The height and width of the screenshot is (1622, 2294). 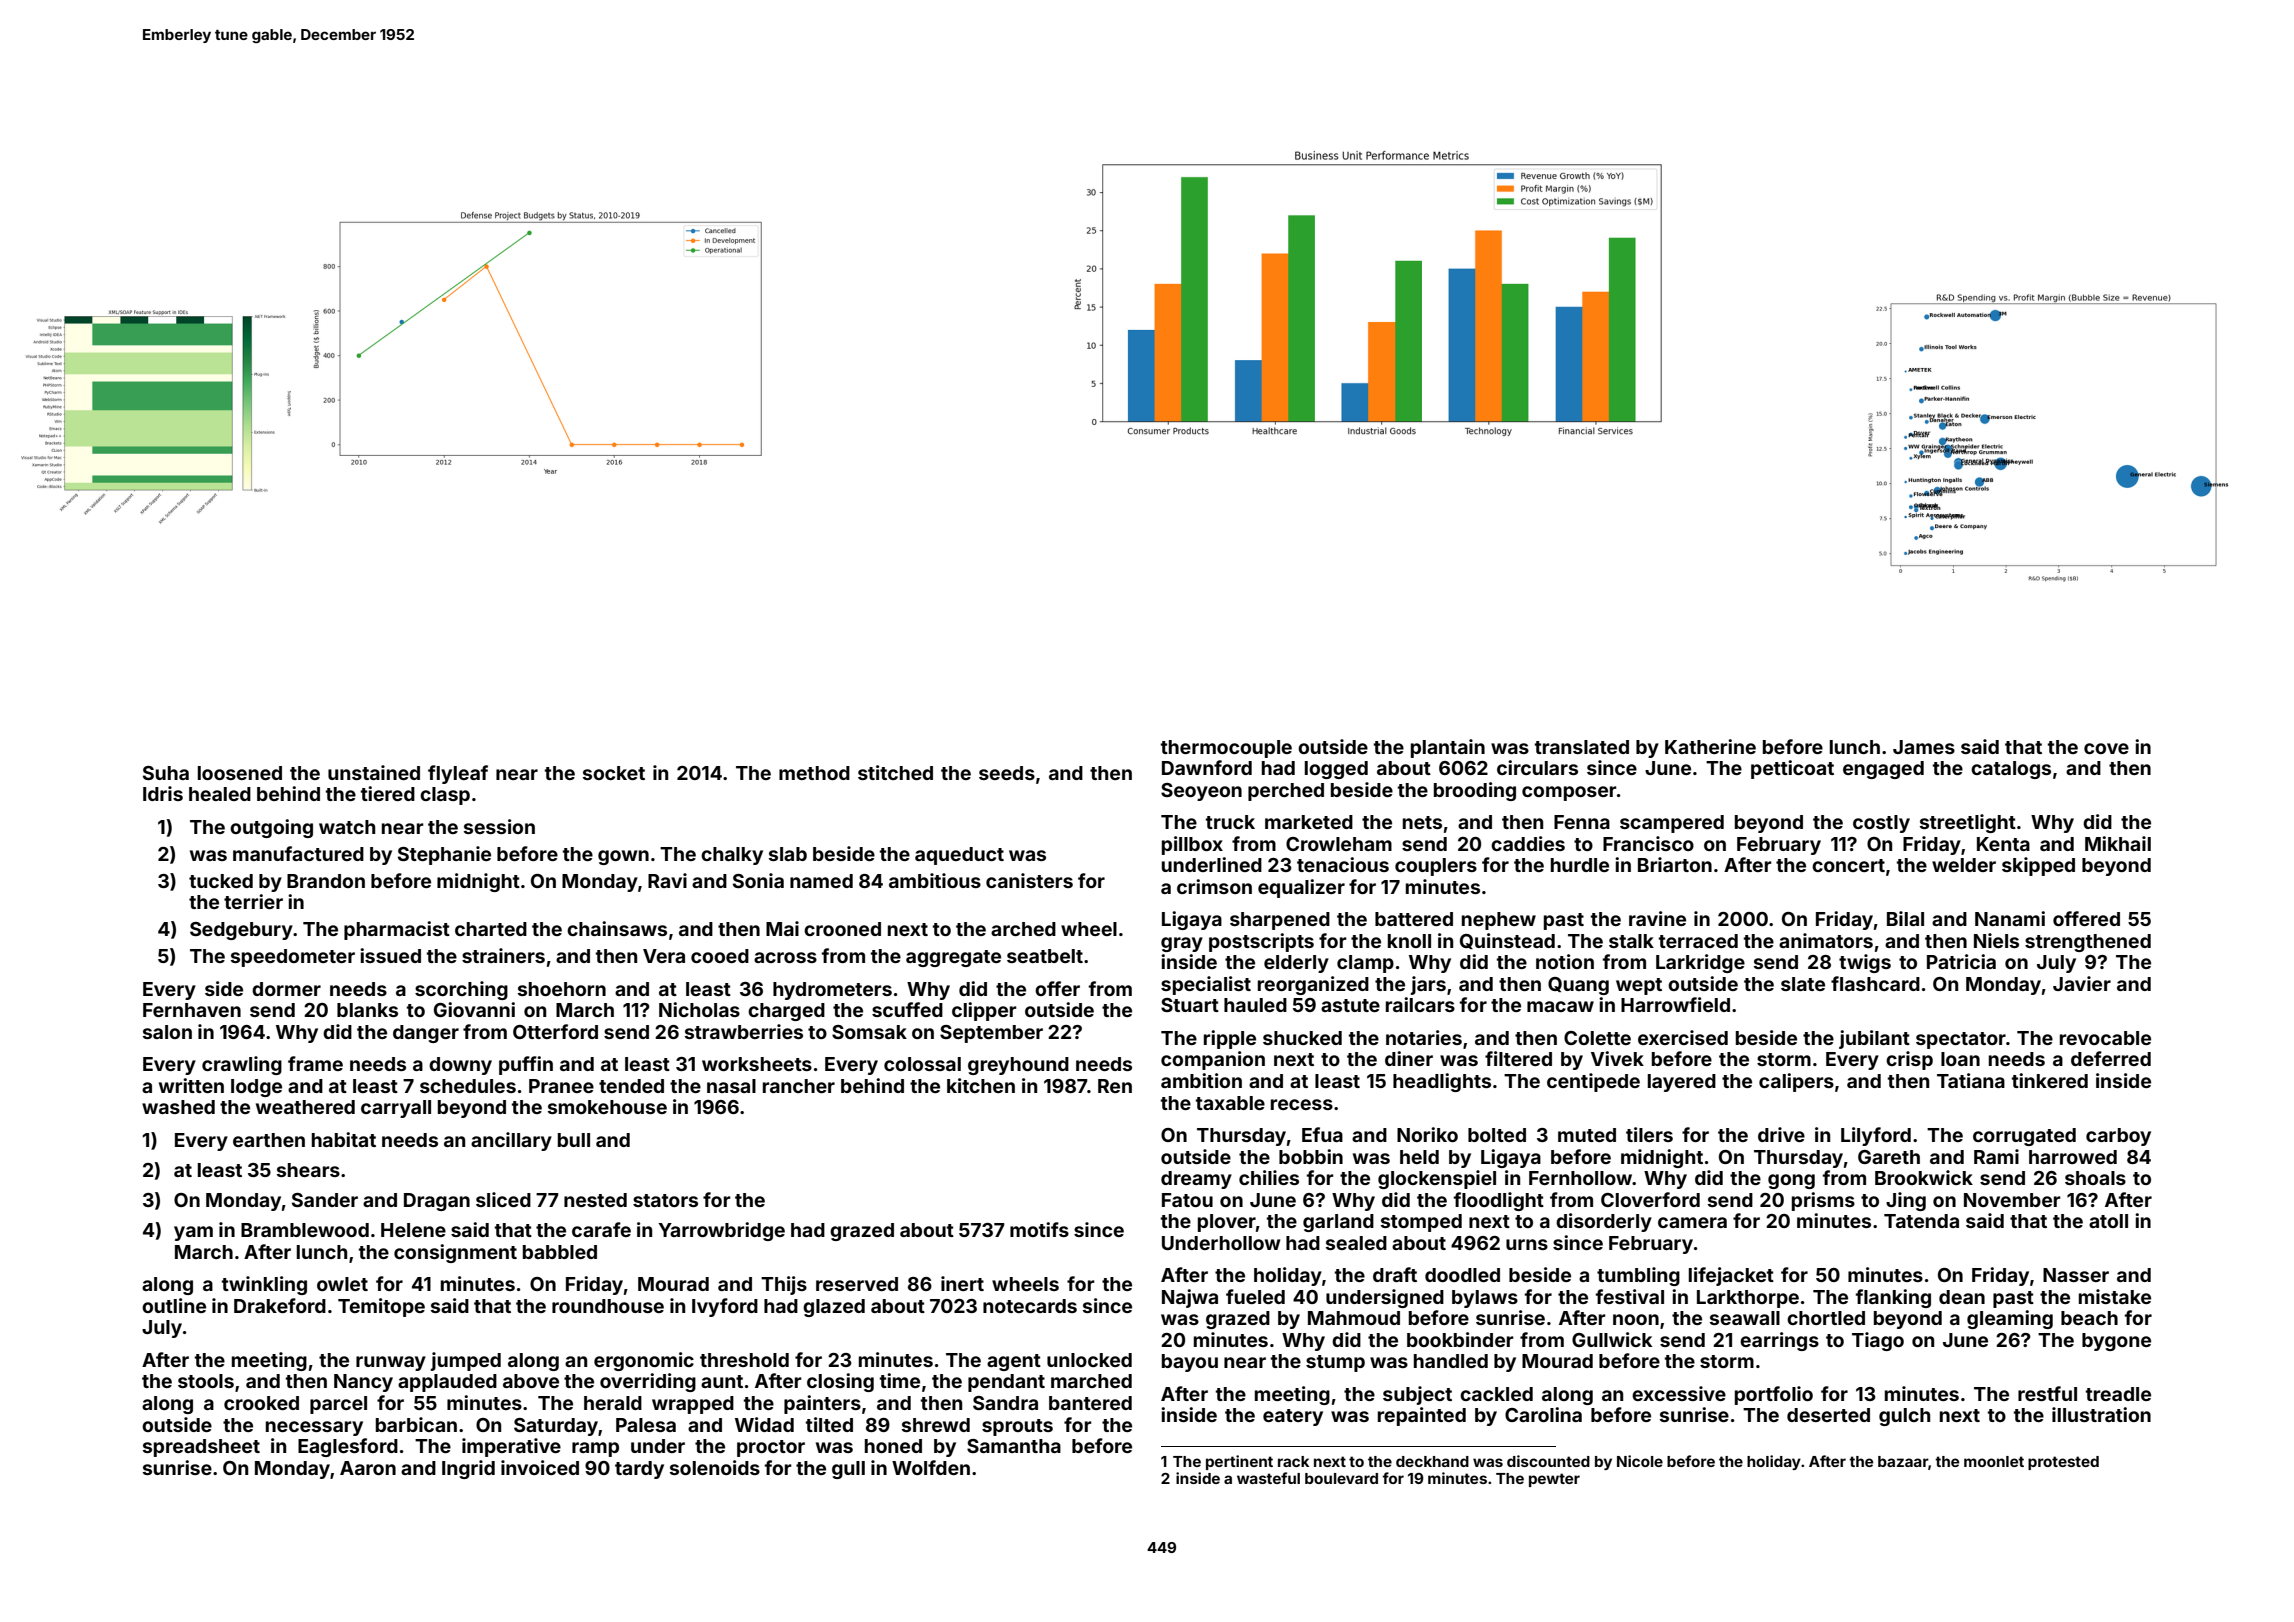 What do you see at coordinates (2106, 748) in the screenshot?
I see `cove` at bounding box center [2106, 748].
